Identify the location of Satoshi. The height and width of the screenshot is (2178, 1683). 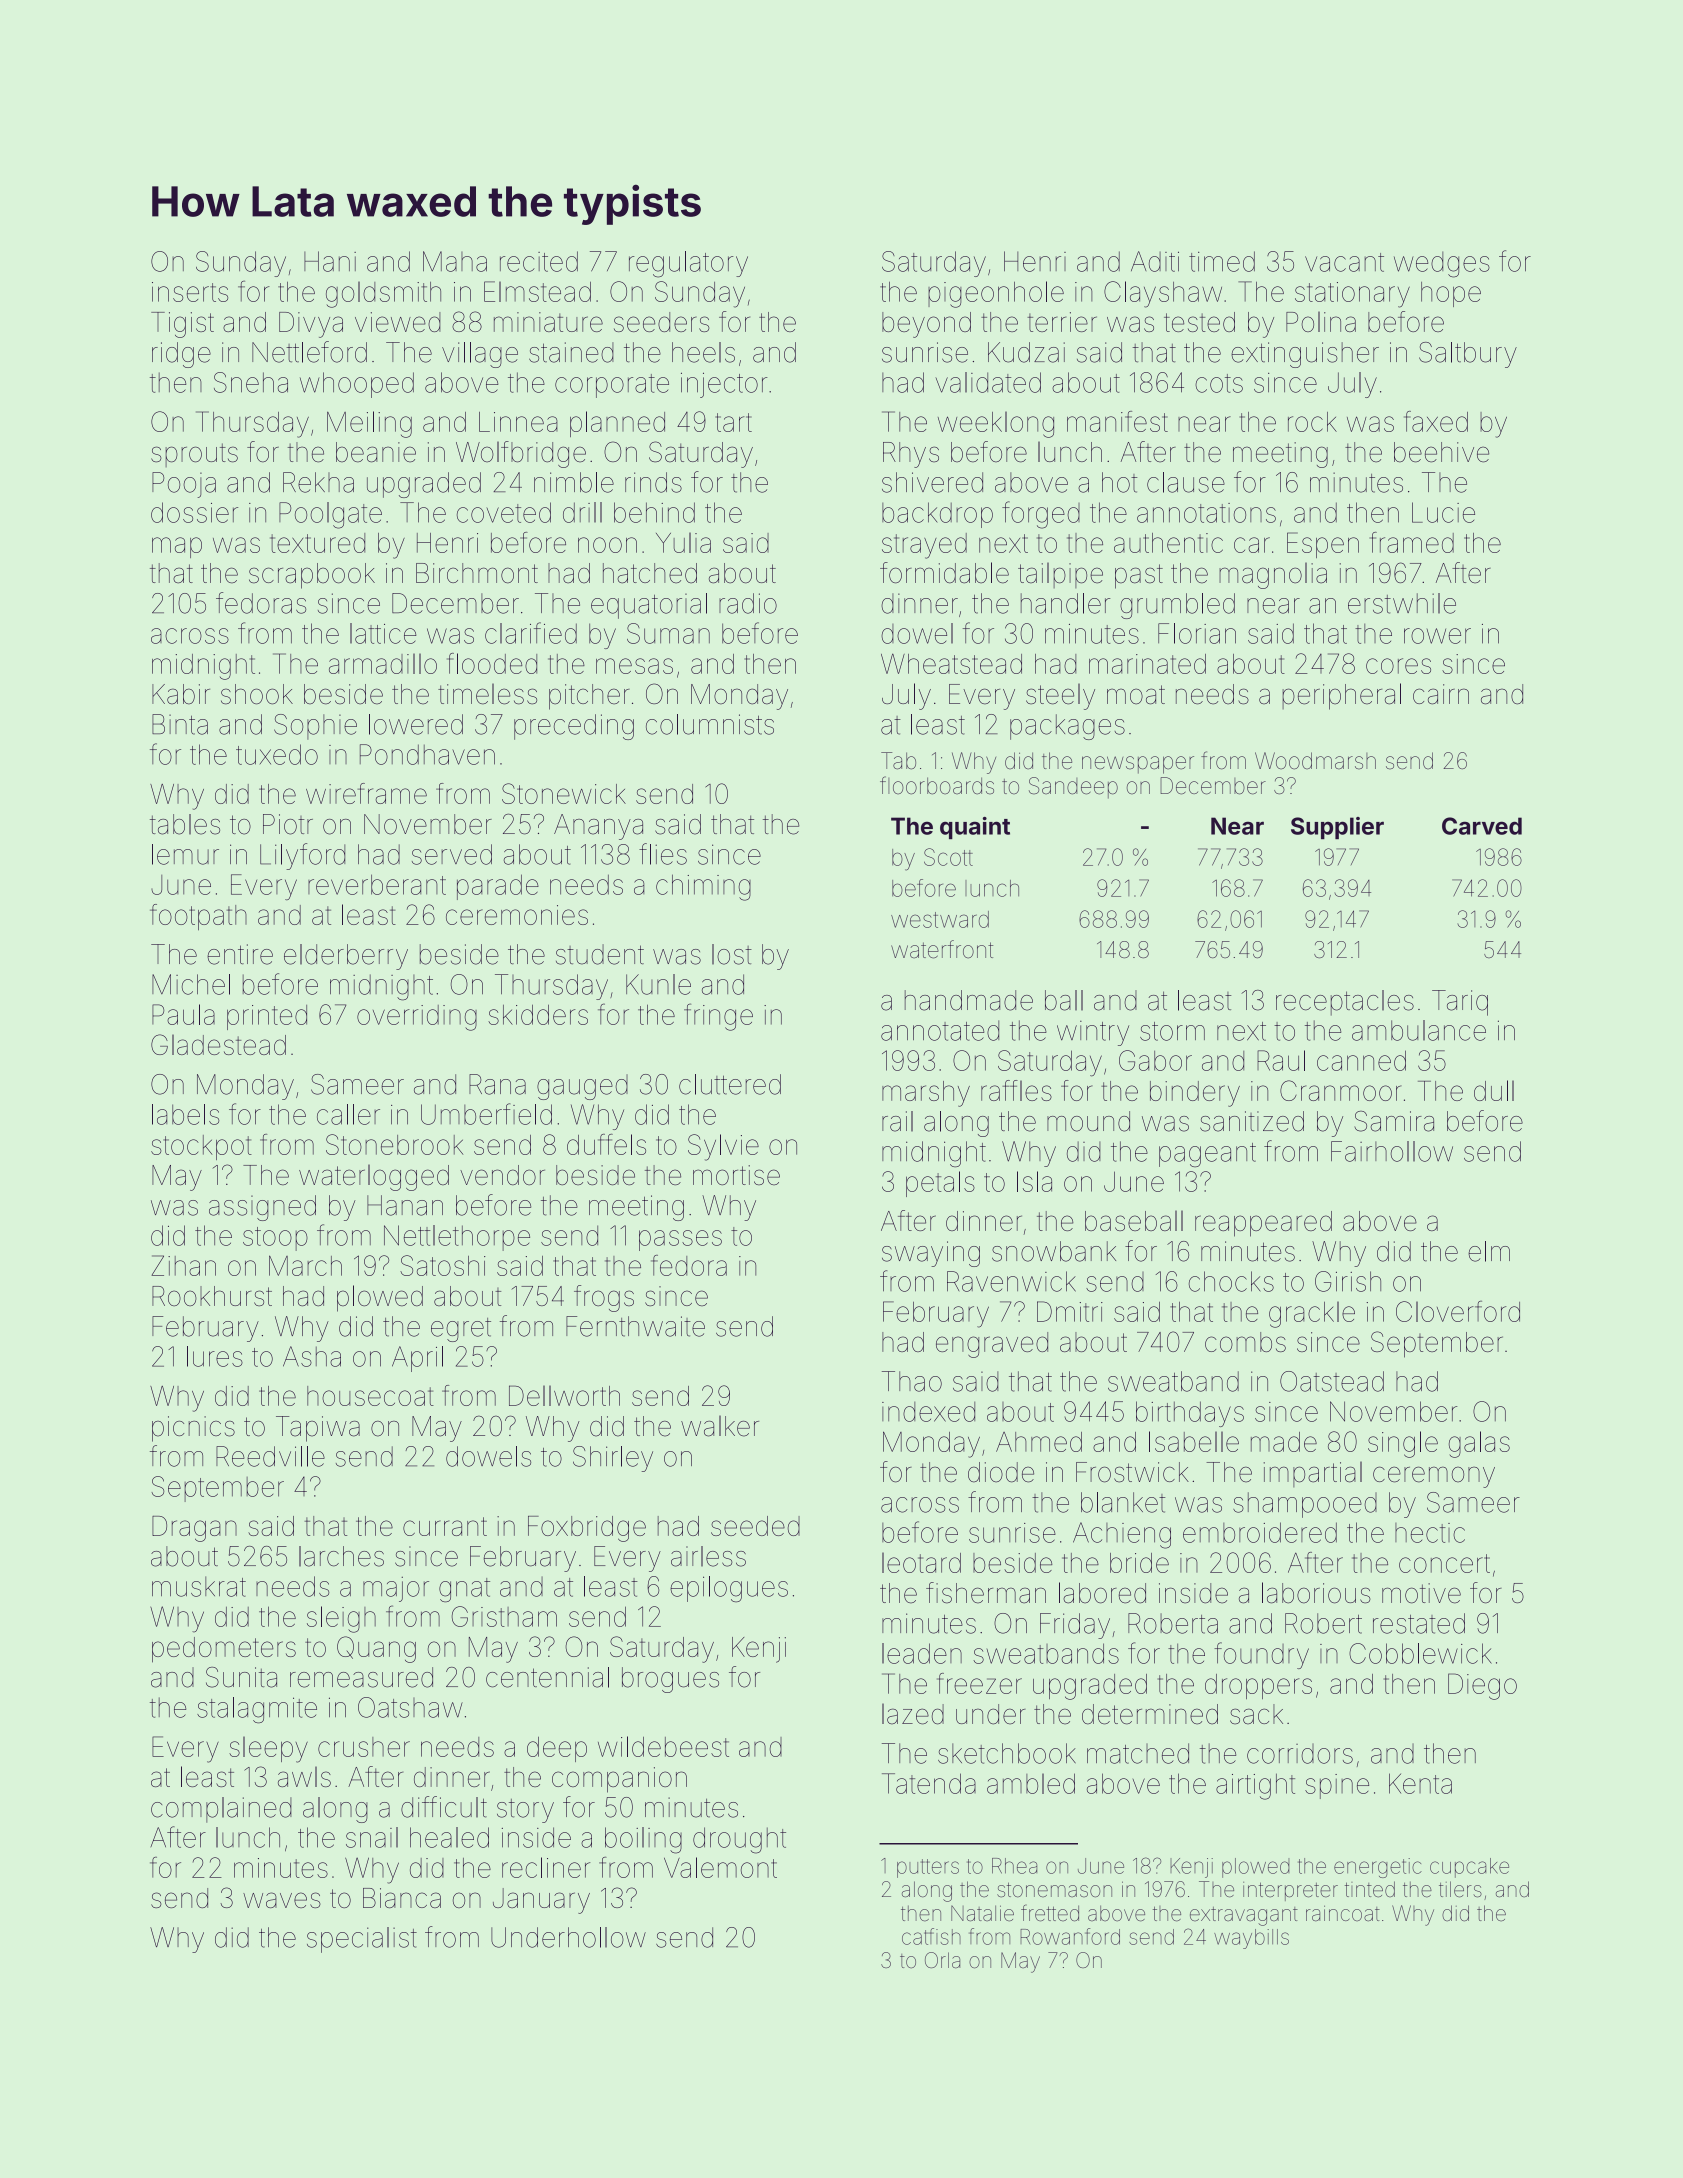
(443, 1265).
